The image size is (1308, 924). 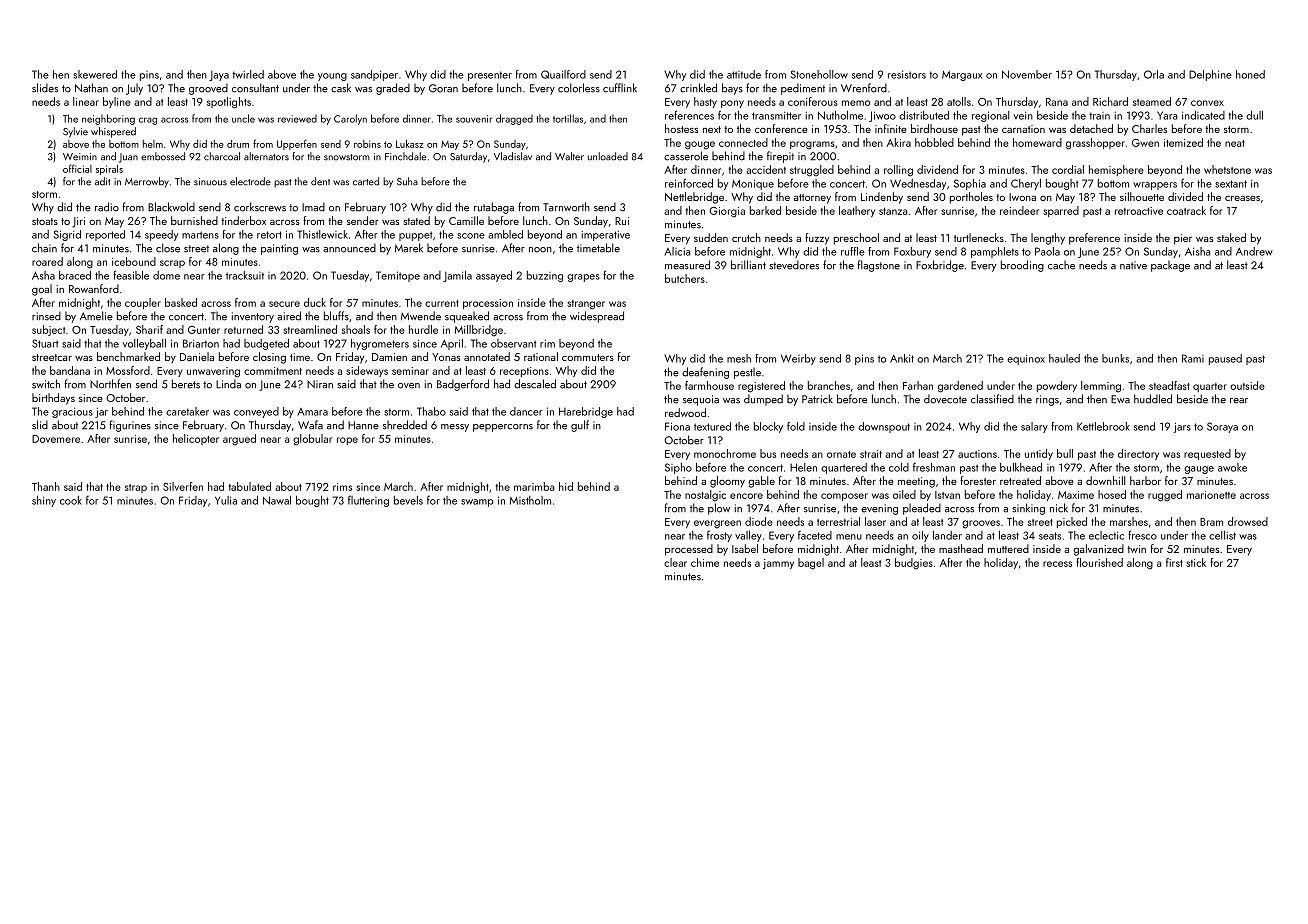 I want to click on attitude, so click(x=744, y=74).
